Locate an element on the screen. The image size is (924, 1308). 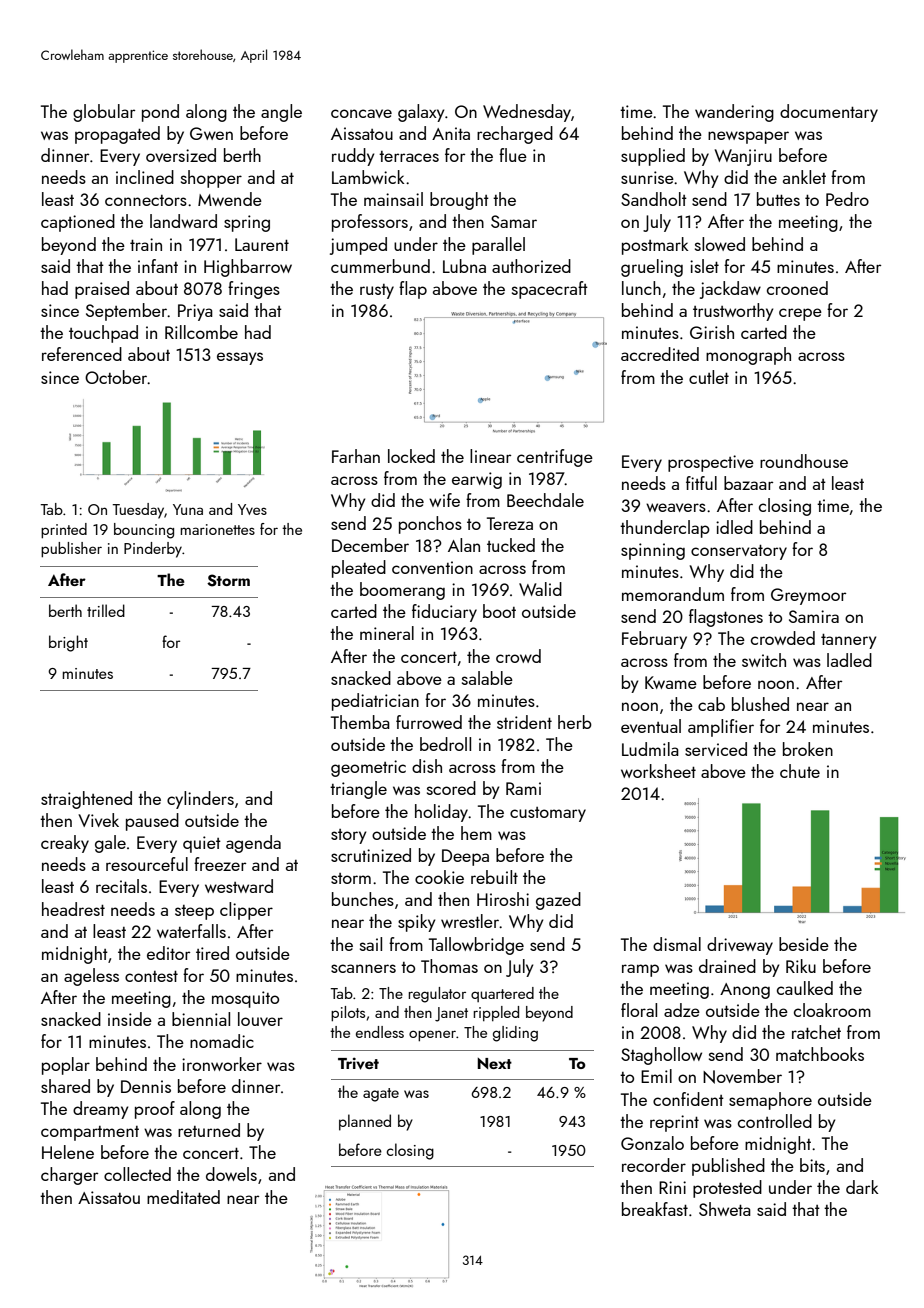
beside is located at coordinates (804, 944).
